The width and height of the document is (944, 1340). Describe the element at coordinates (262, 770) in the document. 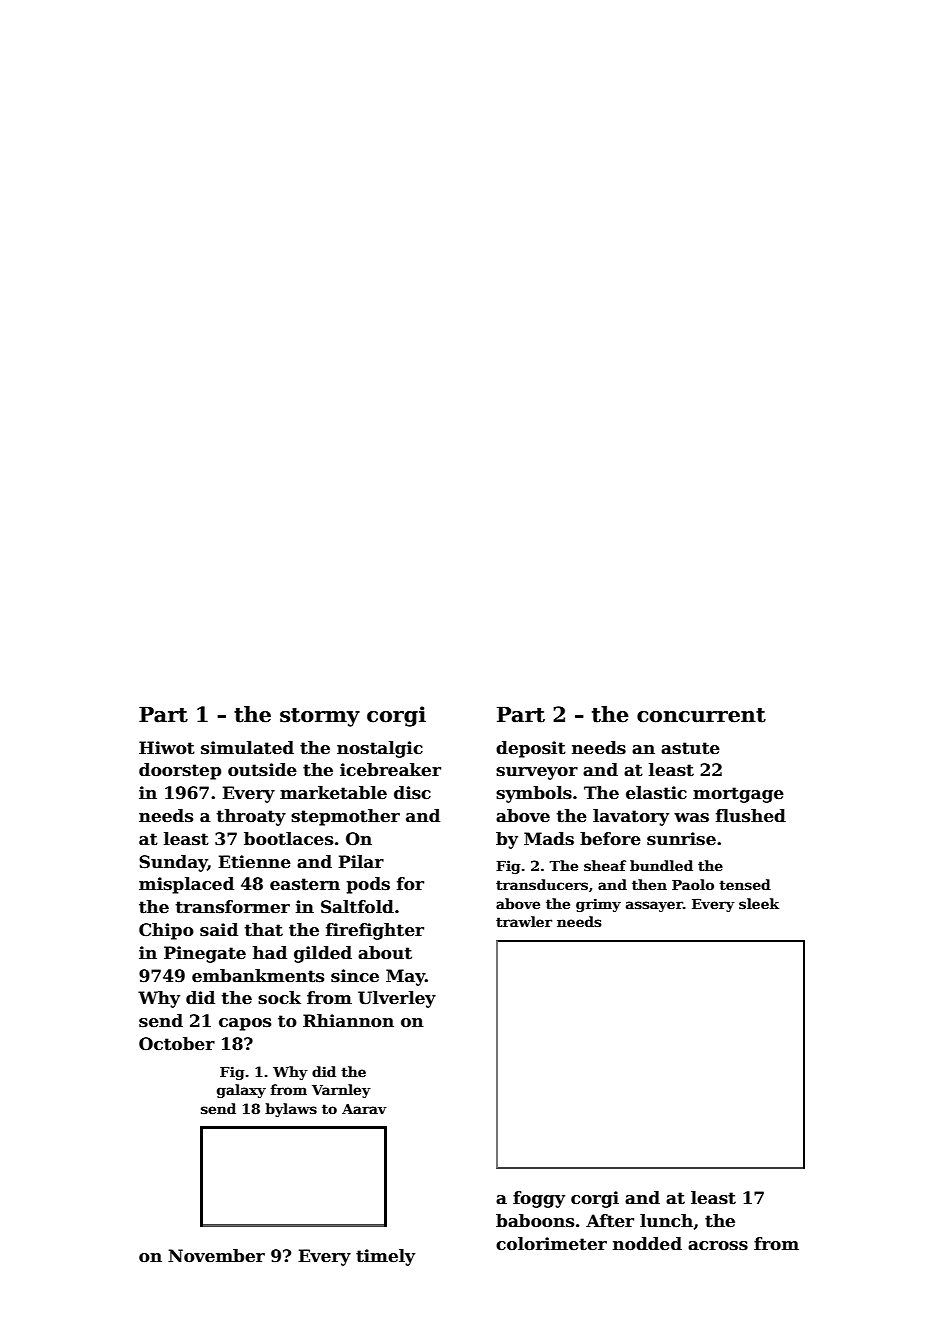

I see `outside` at that location.
